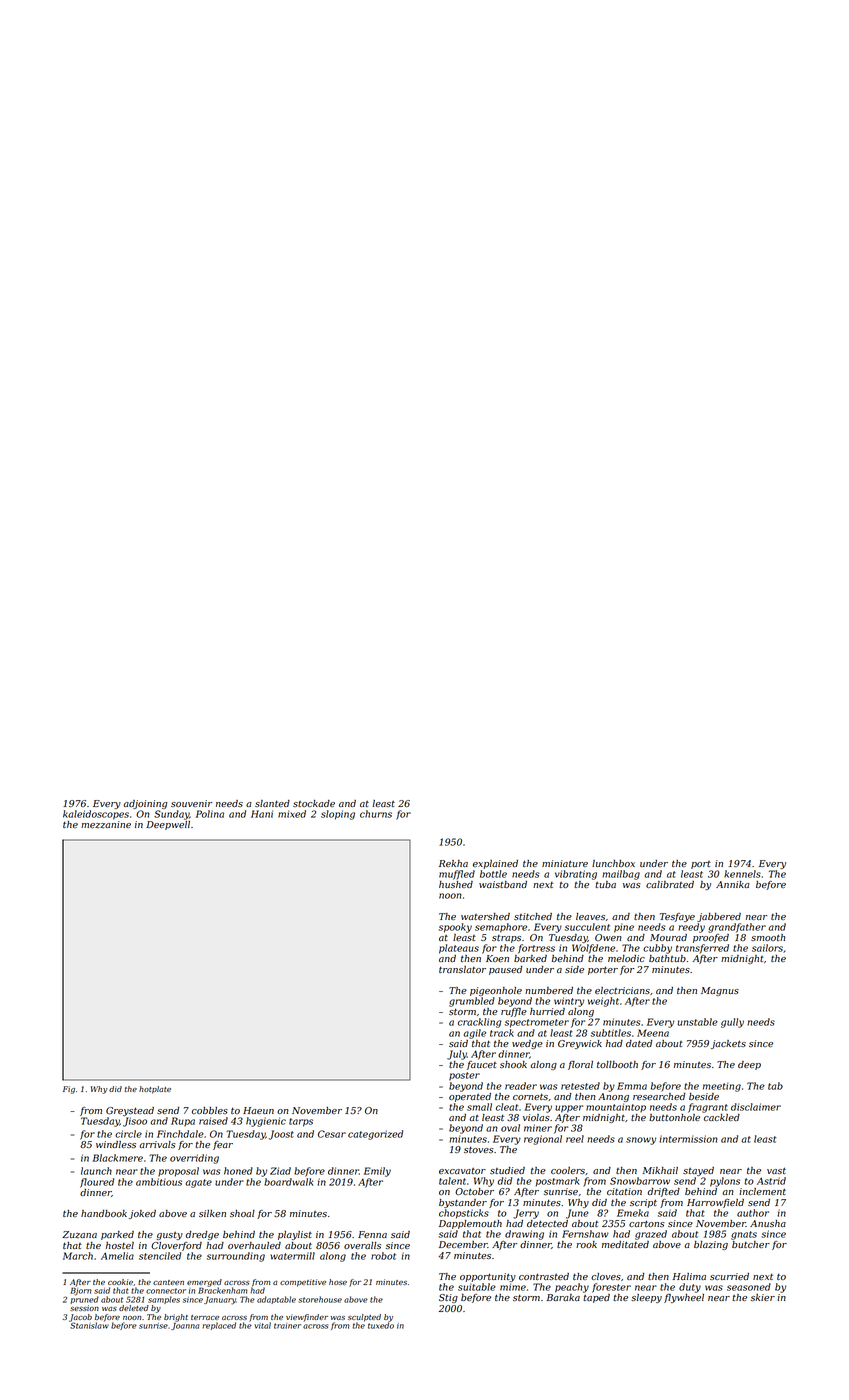 The height and width of the screenshot is (1400, 849). What do you see at coordinates (744, 1235) in the screenshot?
I see `gnats` at bounding box center [744, 1235].
